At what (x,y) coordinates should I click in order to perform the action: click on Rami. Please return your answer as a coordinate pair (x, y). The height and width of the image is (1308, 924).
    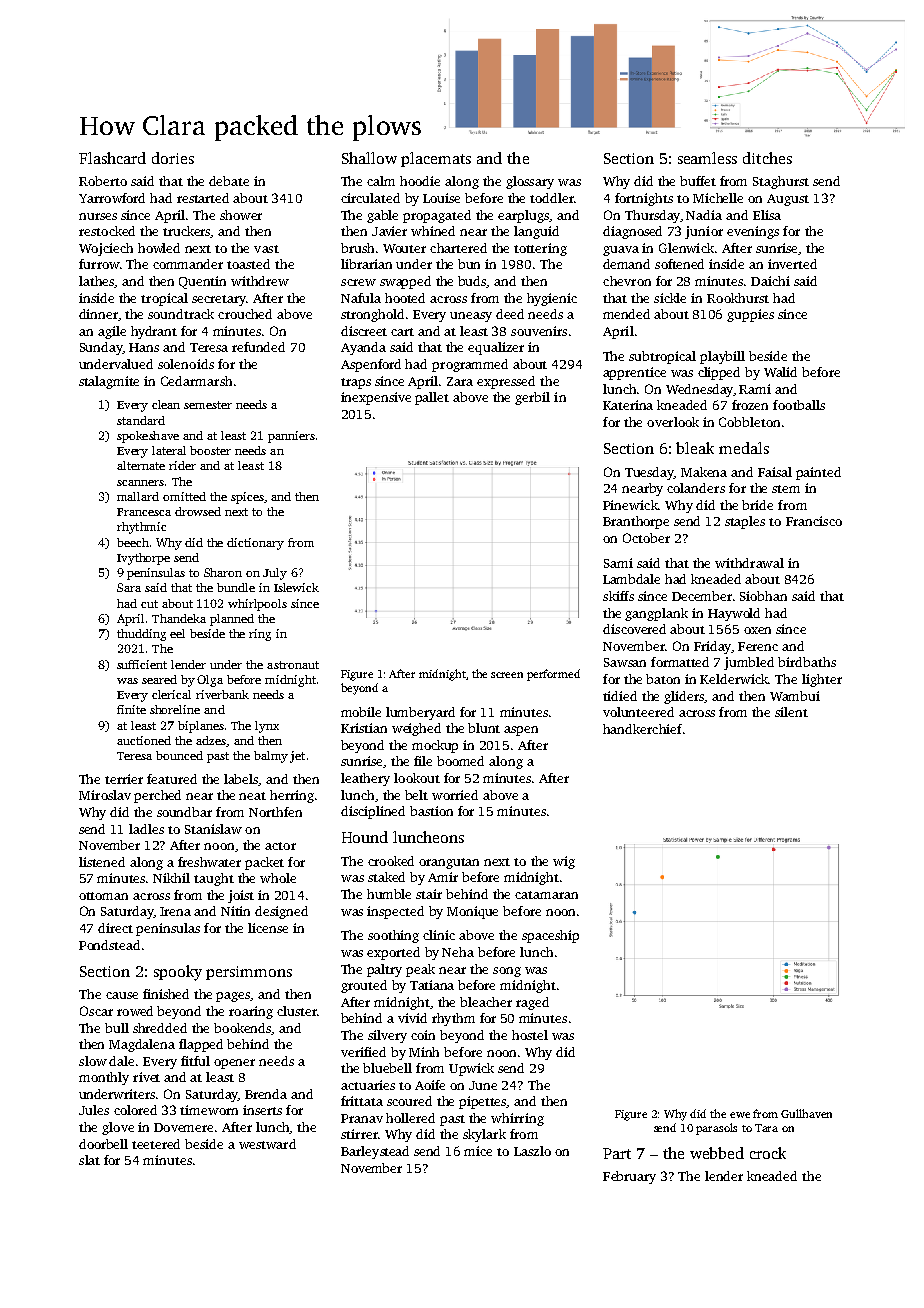
    Looking at the image, I should click on (755, 389).
